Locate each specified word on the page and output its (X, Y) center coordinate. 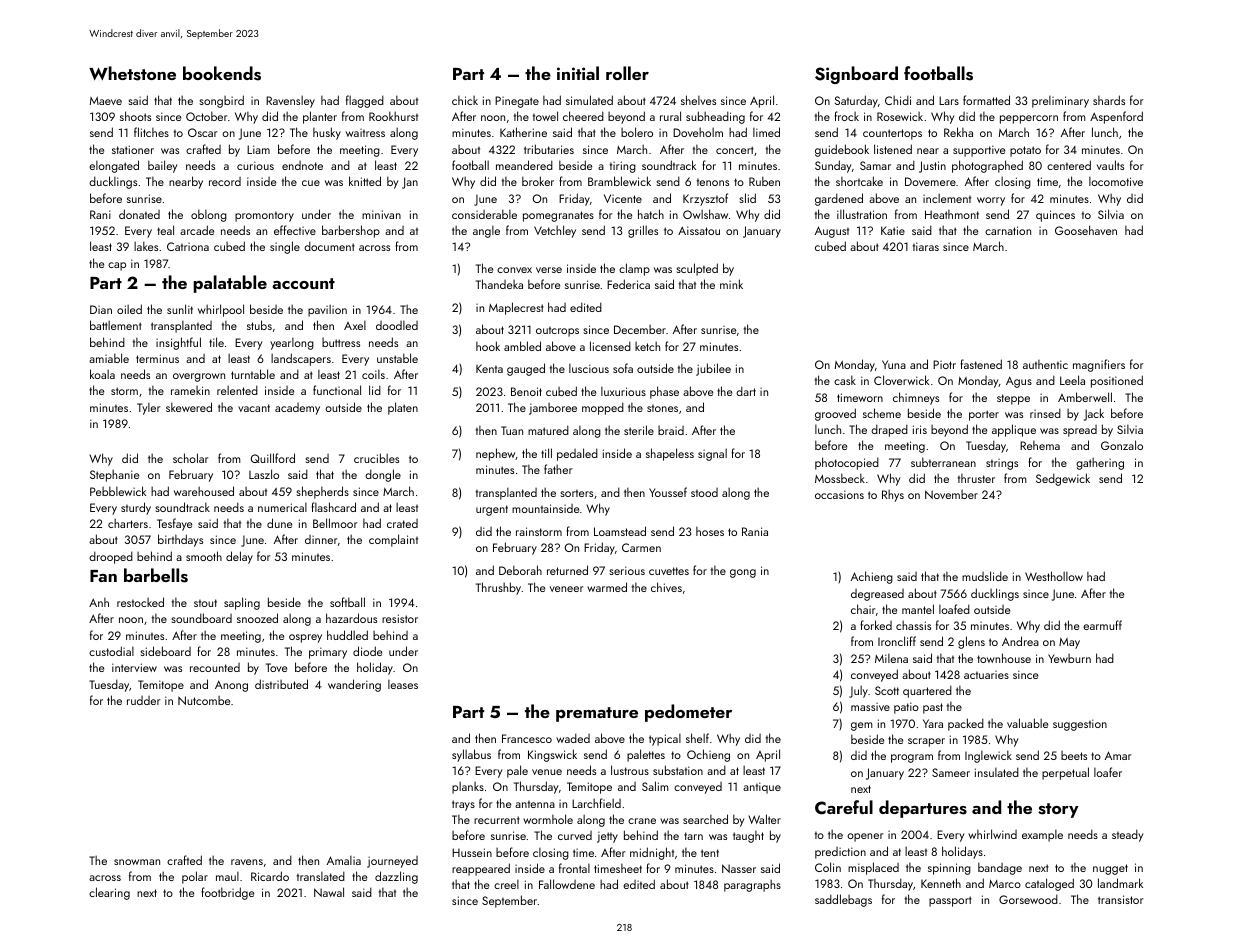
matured (548, 430)
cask (845, 380)
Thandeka (499, 284)
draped (889, 430)
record (225, 181)
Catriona (188, 246)
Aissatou (699, 230)
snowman (137, 862)
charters (128, 523)
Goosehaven (1086, 230)
